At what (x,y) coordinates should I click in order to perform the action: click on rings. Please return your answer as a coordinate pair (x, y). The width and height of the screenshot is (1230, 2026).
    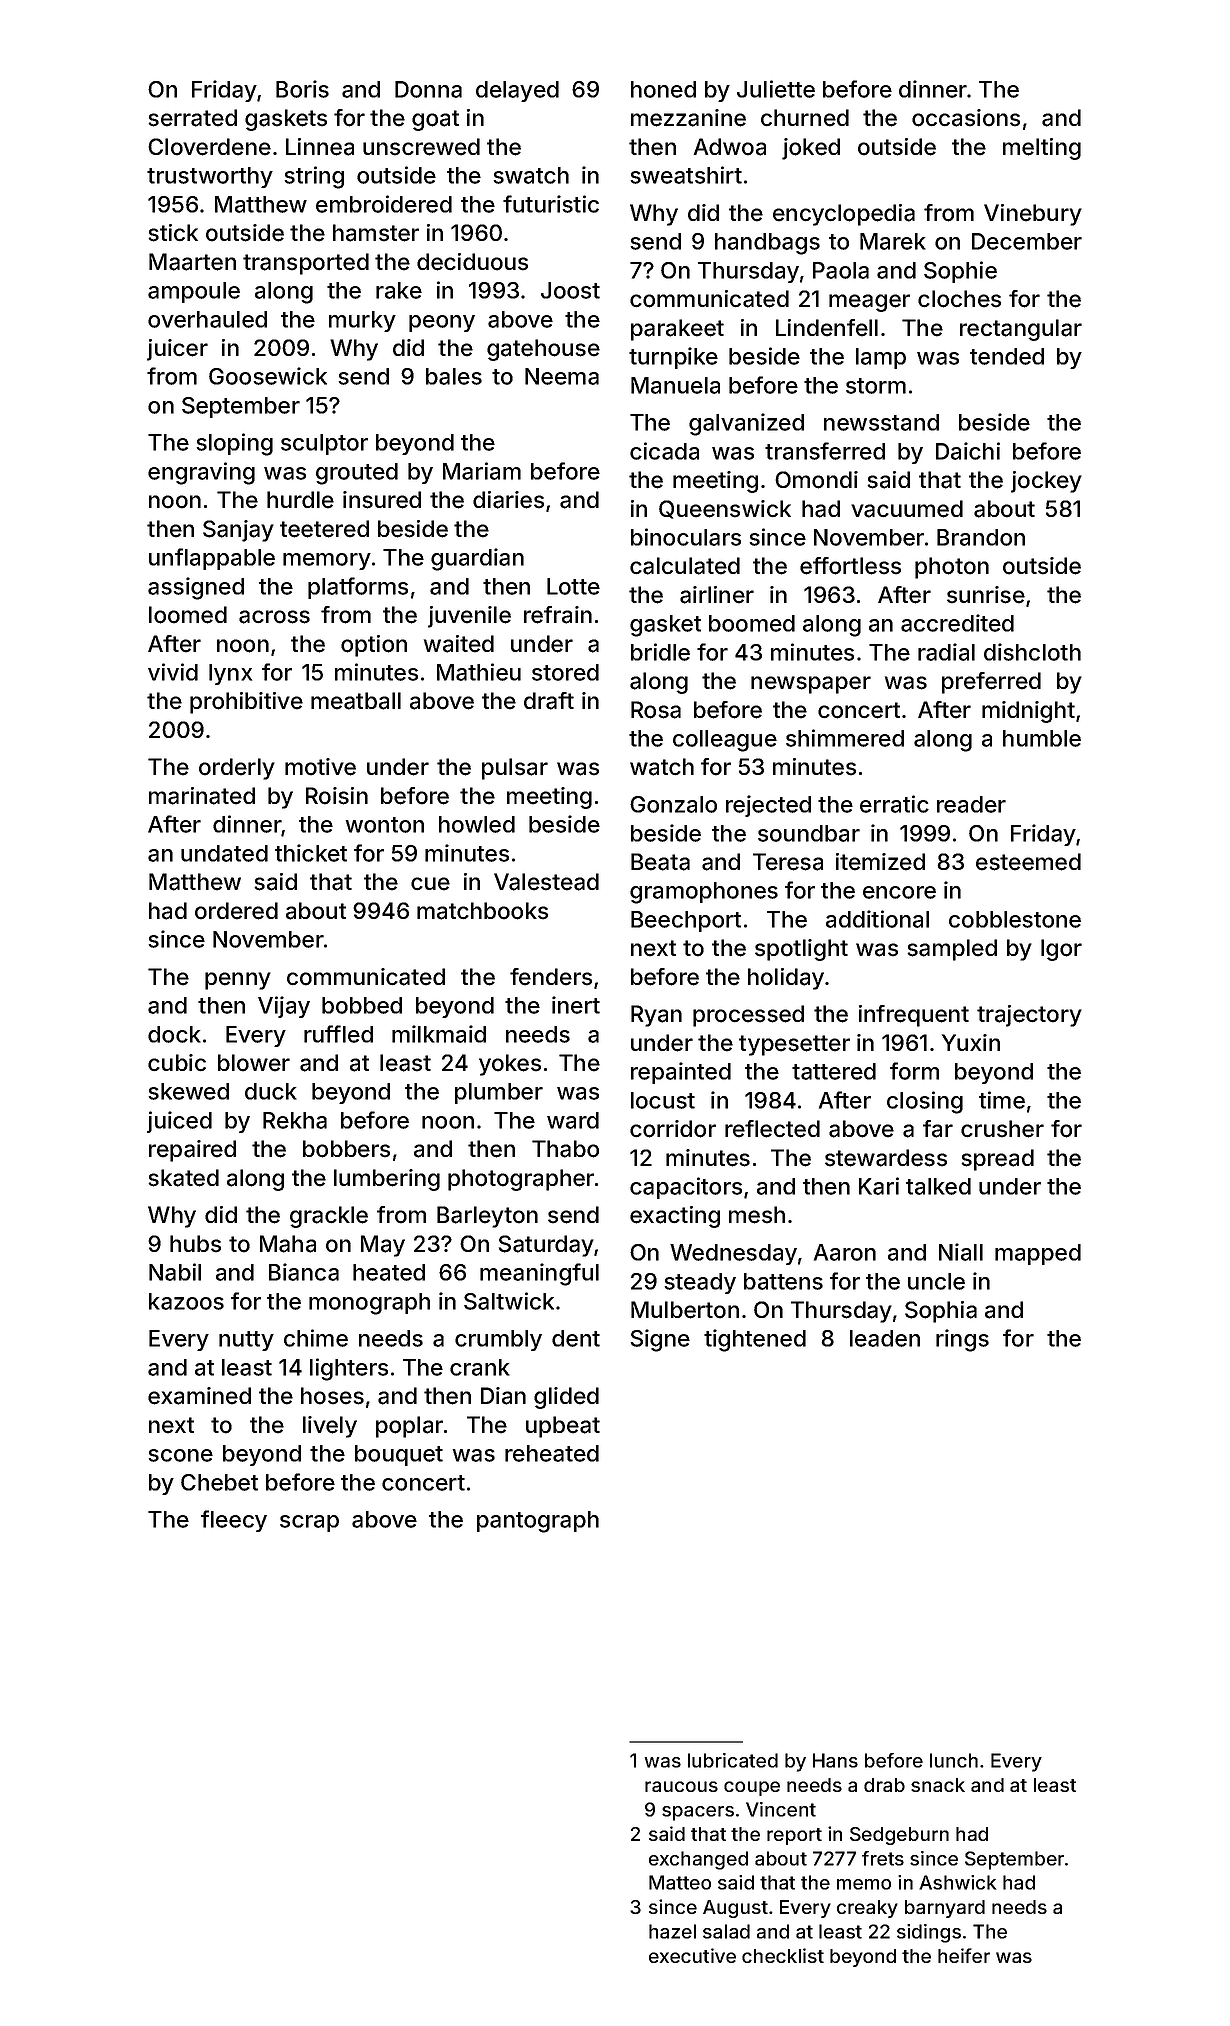
    Looking at the image, I should click on (962, 1340).
